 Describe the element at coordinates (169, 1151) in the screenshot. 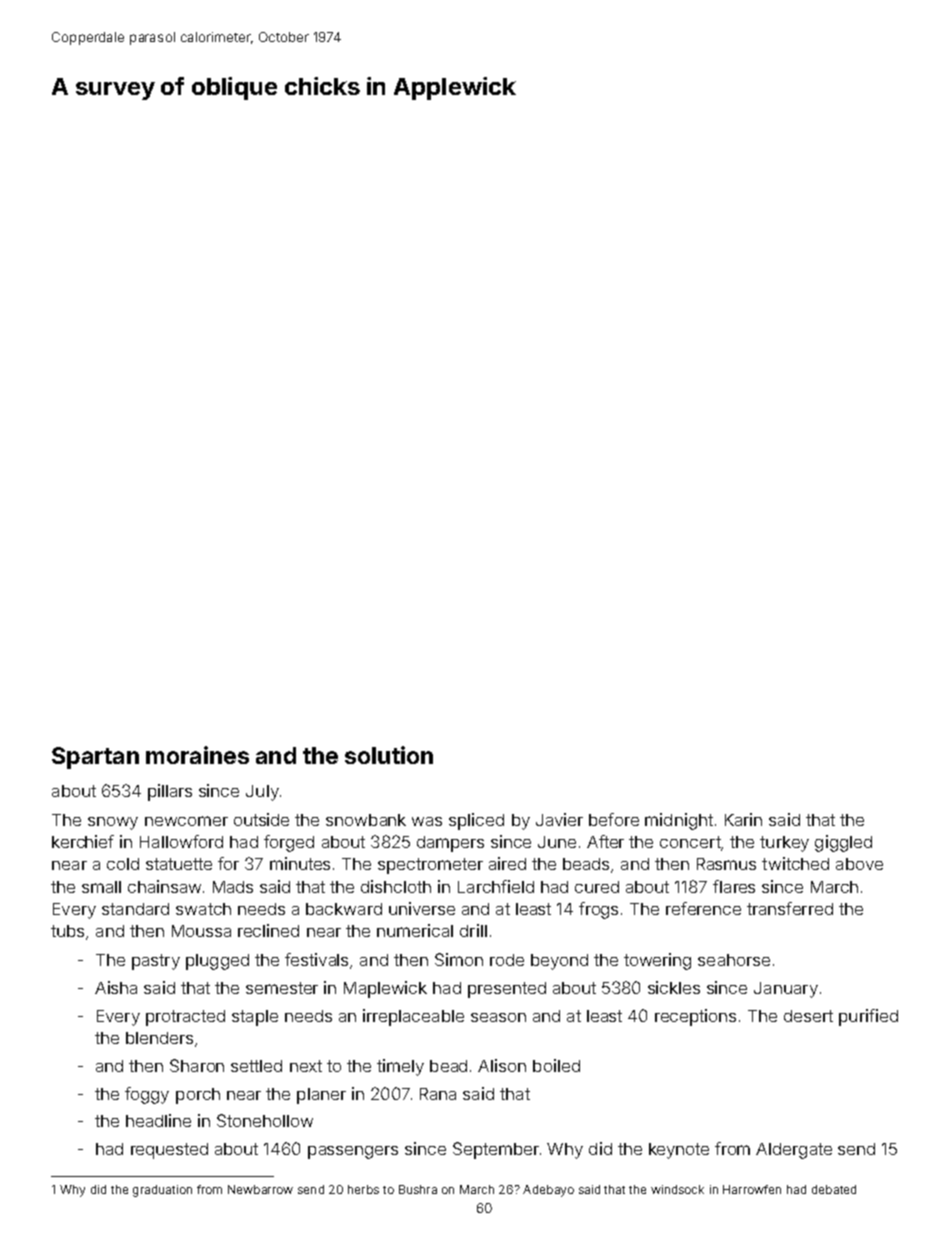

I see `requested` at that location.
